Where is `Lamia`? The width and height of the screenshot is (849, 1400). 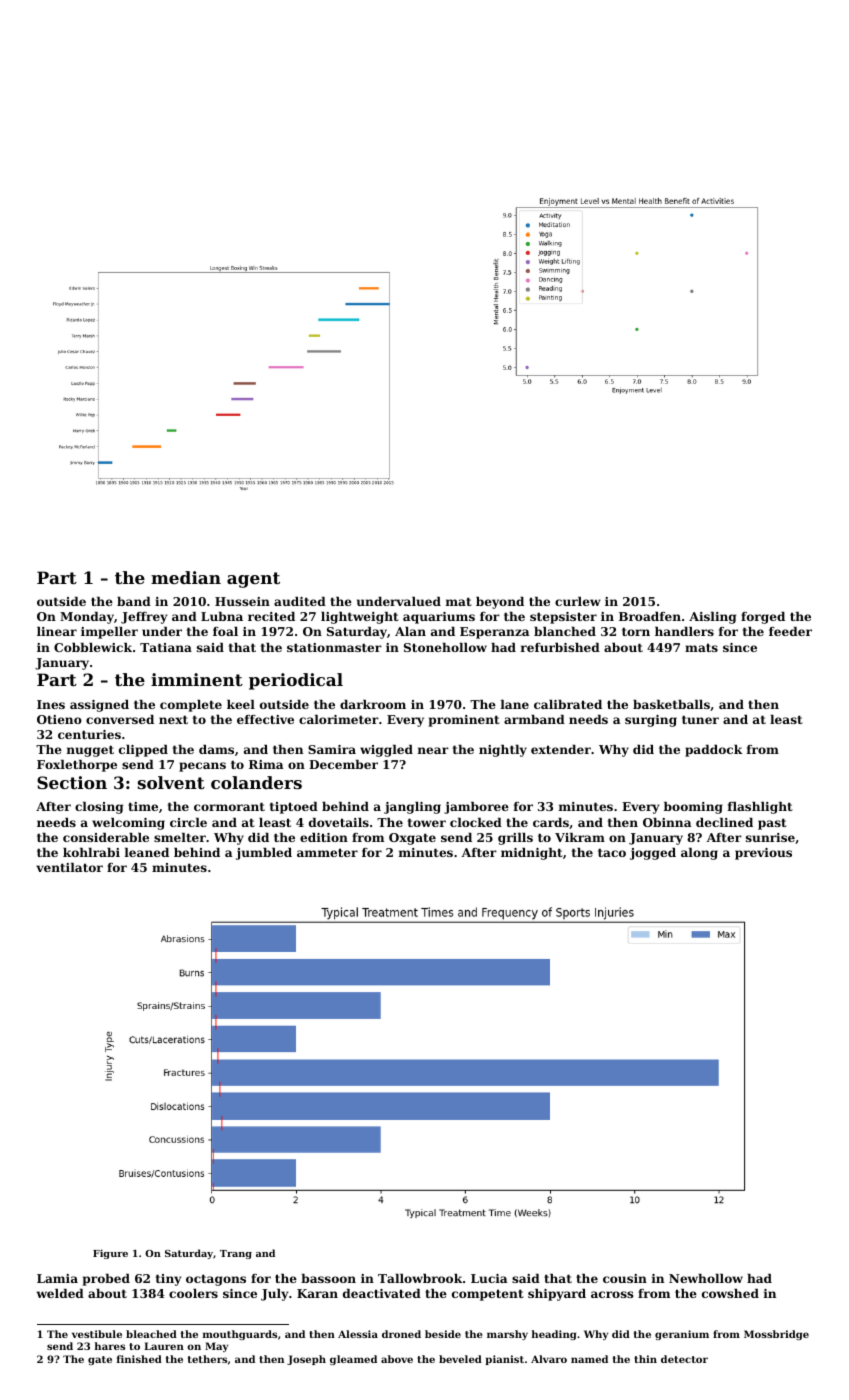 Lamia is located at coordinates (57, 1278).
